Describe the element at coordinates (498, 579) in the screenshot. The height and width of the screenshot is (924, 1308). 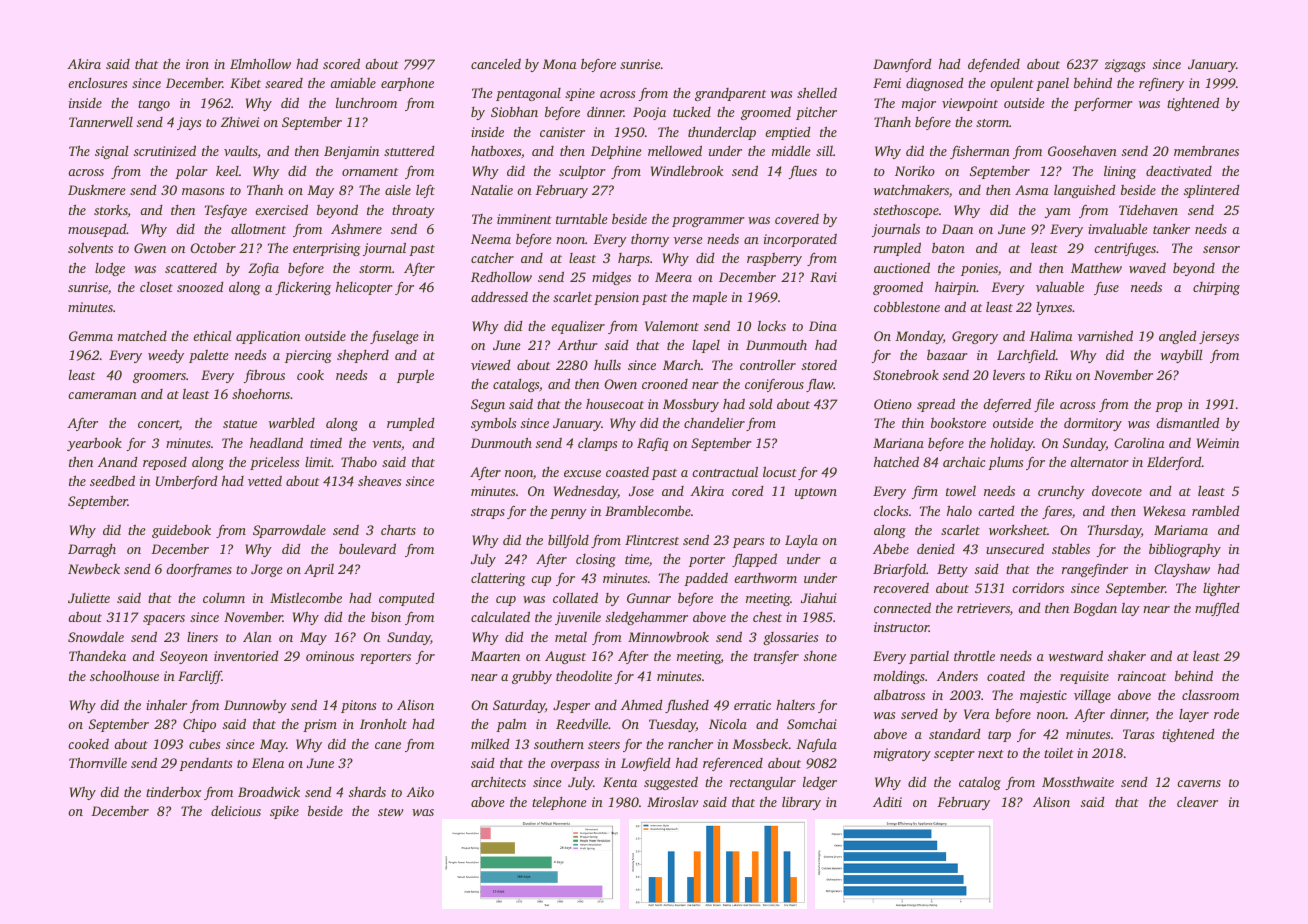
I see `clattering` at that location.
